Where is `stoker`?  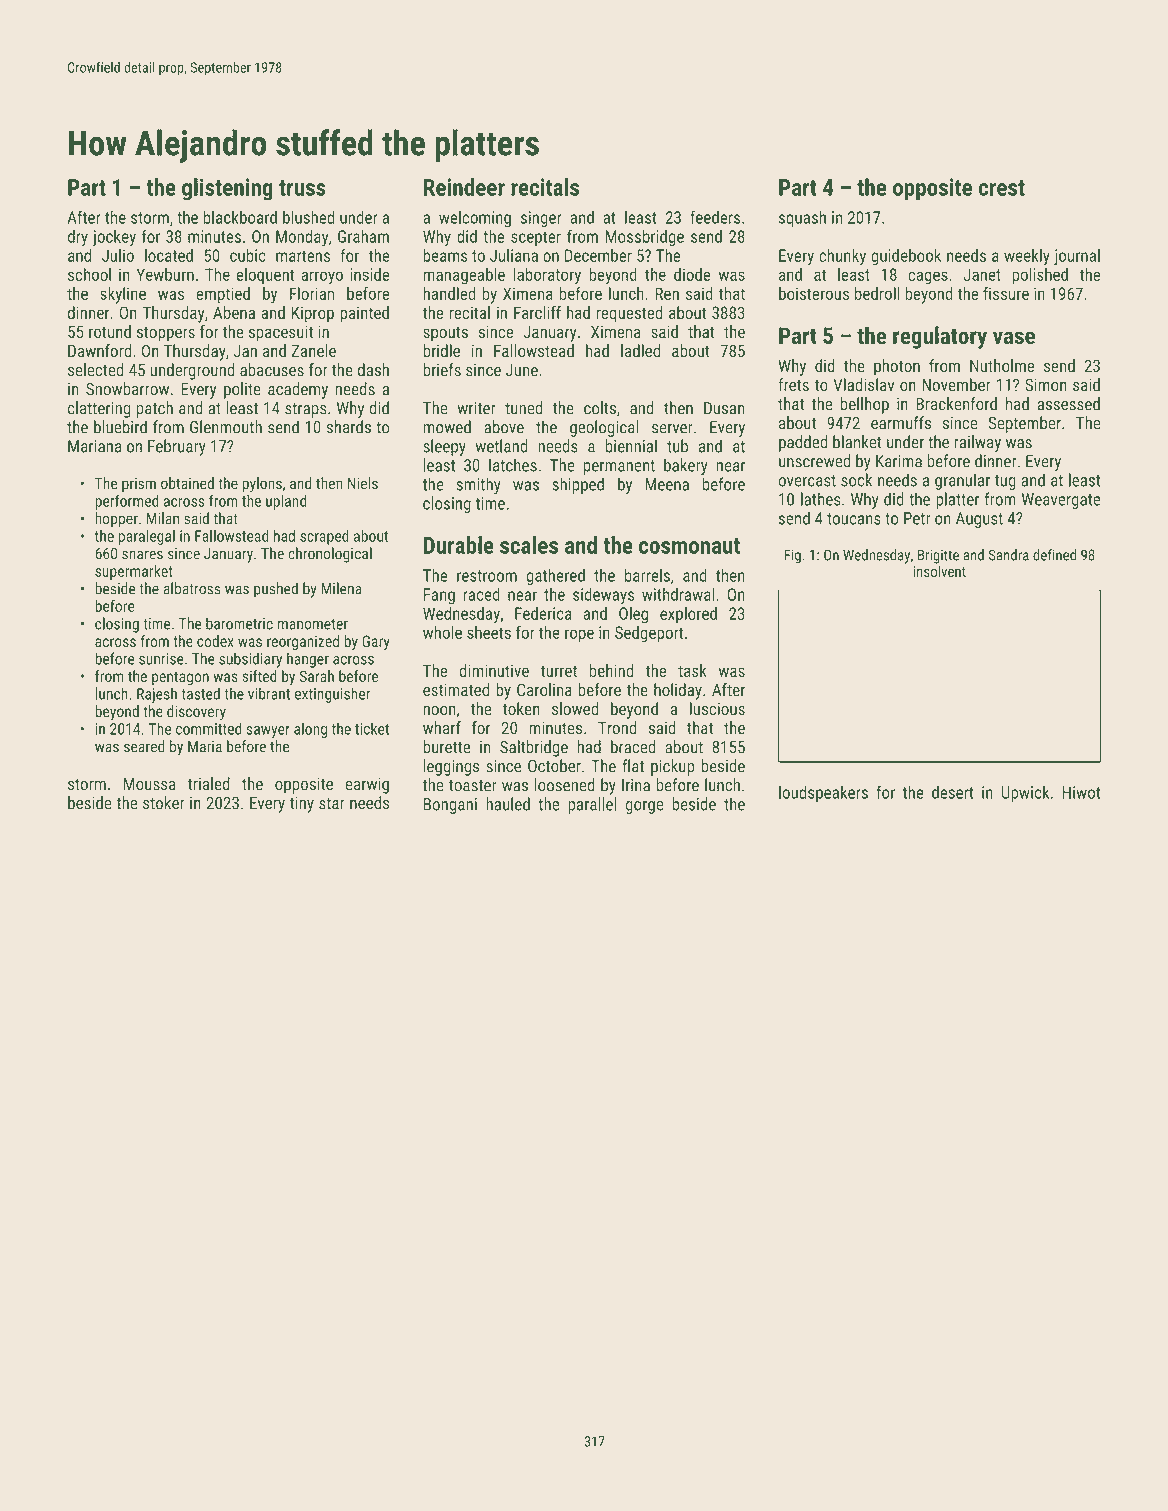
stoker is located at coordinates (164, 803).
